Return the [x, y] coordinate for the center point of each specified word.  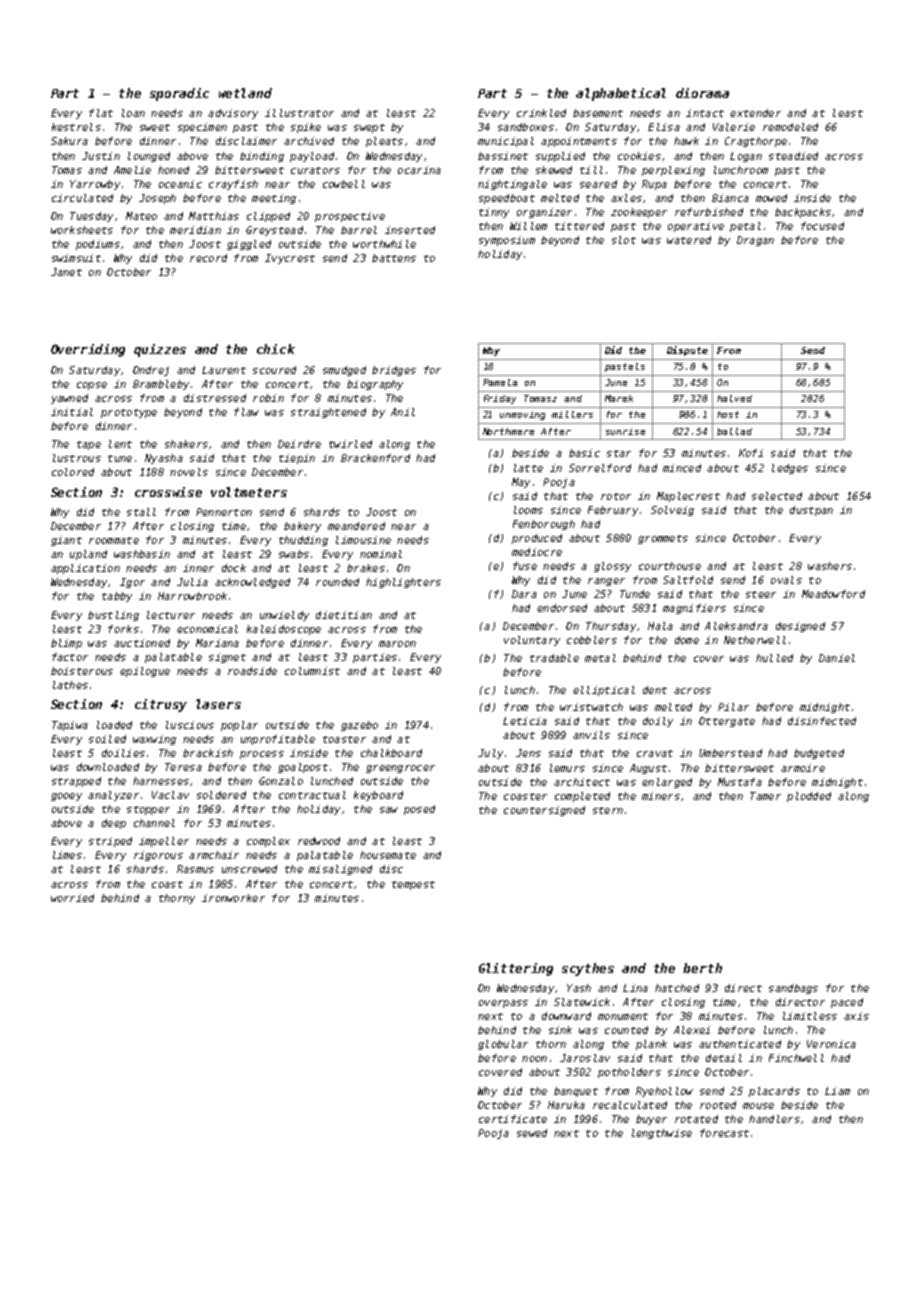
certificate [513, 1119]
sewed [532, 1133]
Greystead [274, 231]
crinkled [541, 113]
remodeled [790, 127]
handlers [774, 1119]
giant [66, 541]
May [521, 483]
